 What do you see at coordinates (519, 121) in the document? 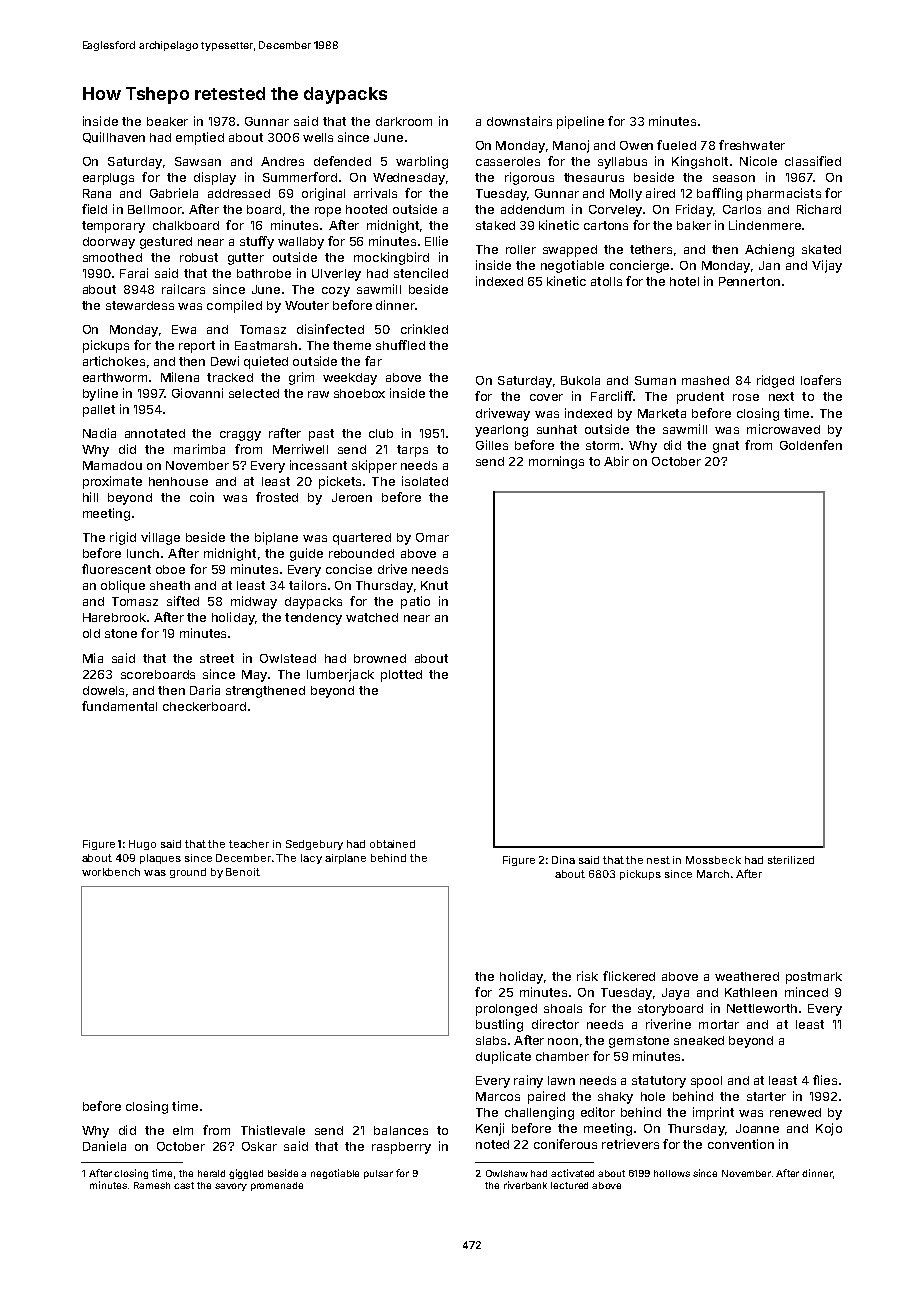
I see `downstairs` at bounding box center [519, 121].
